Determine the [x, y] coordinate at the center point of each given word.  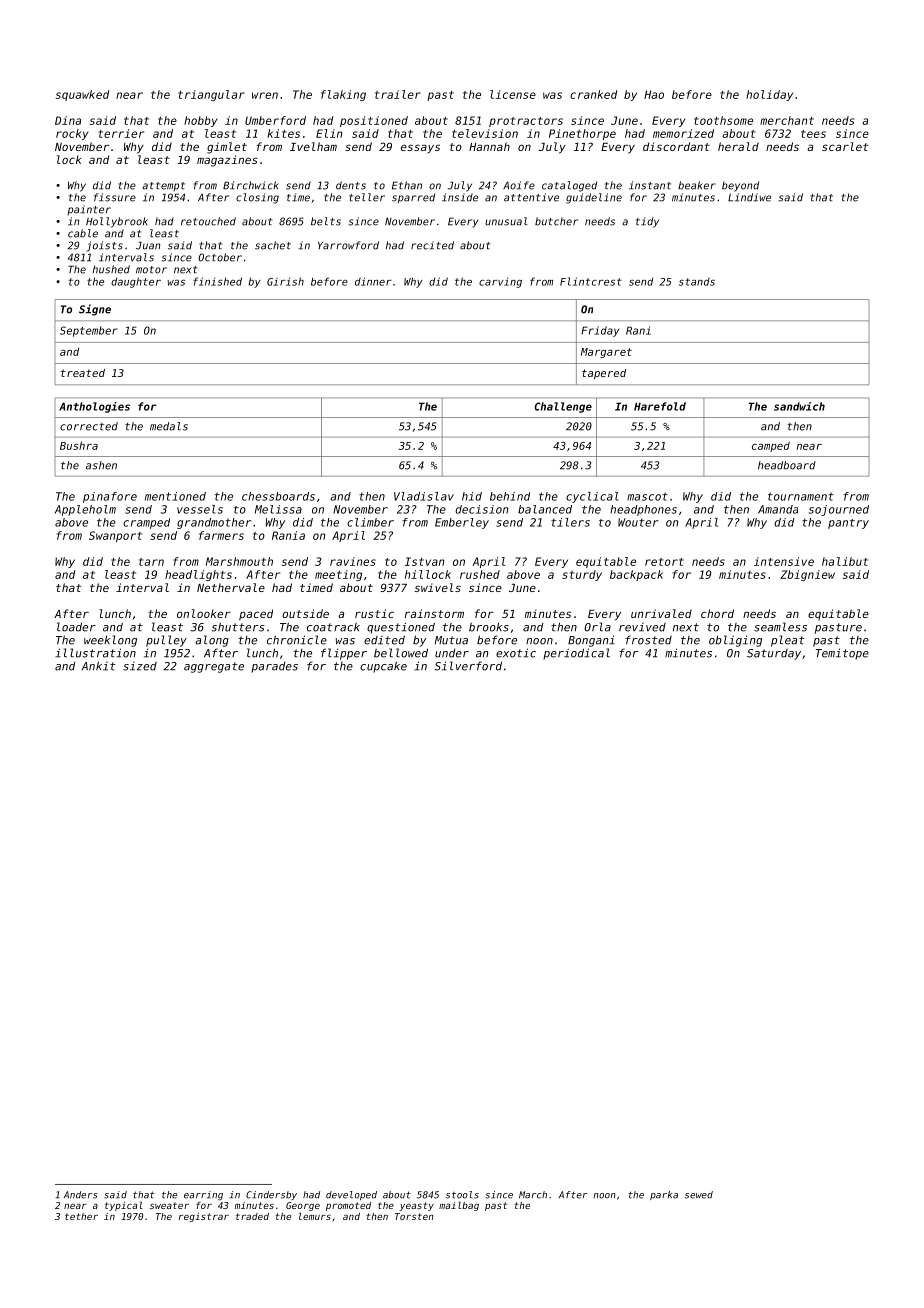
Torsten [414, 1216]
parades [274, 667]
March [533, 1195]
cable [83, 233]
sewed [699, 1195]
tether [81, 1216]
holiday [769, 95]
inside [460, 197]
